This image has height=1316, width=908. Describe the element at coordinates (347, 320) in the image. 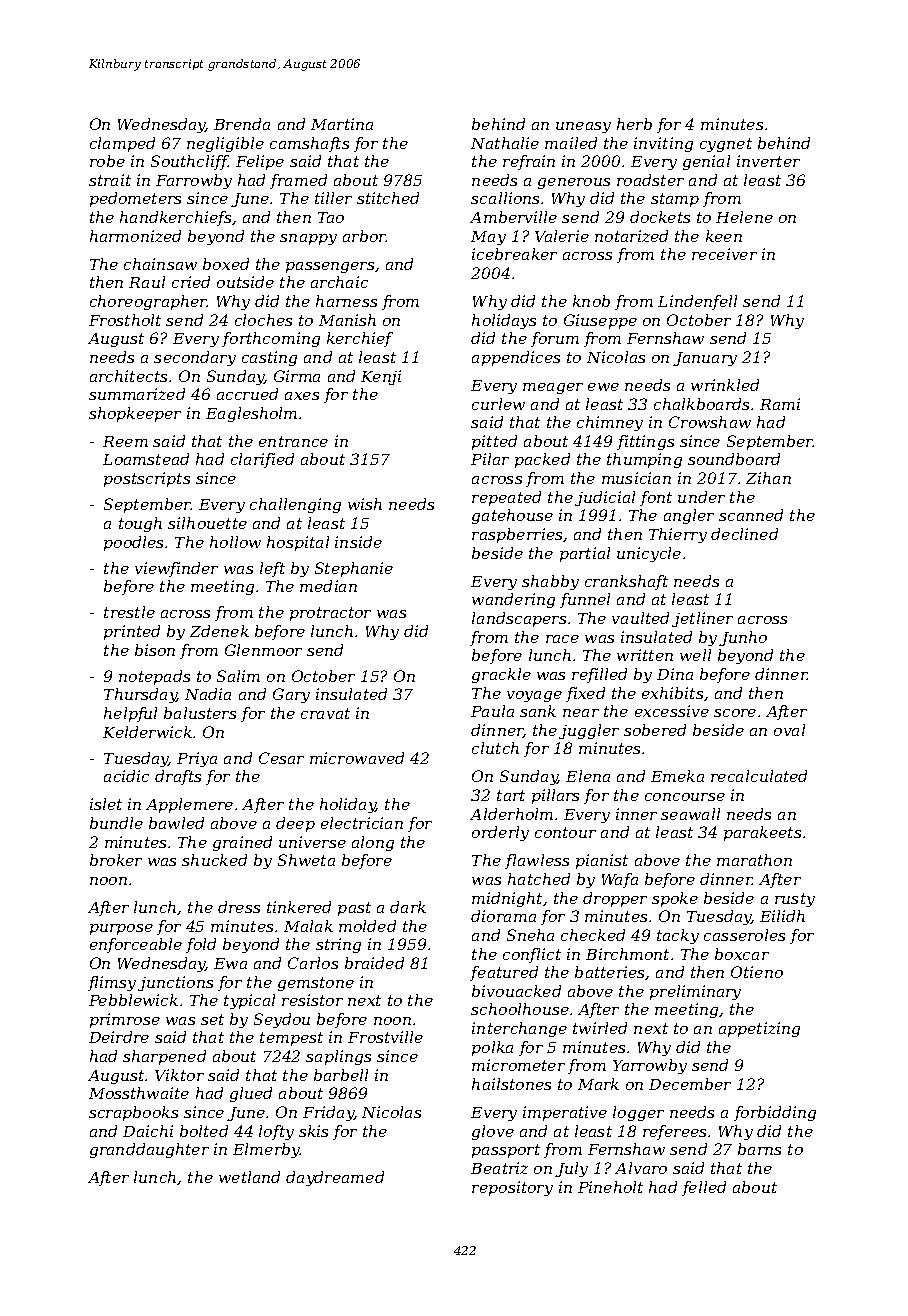

I see `Manish` at that location.
